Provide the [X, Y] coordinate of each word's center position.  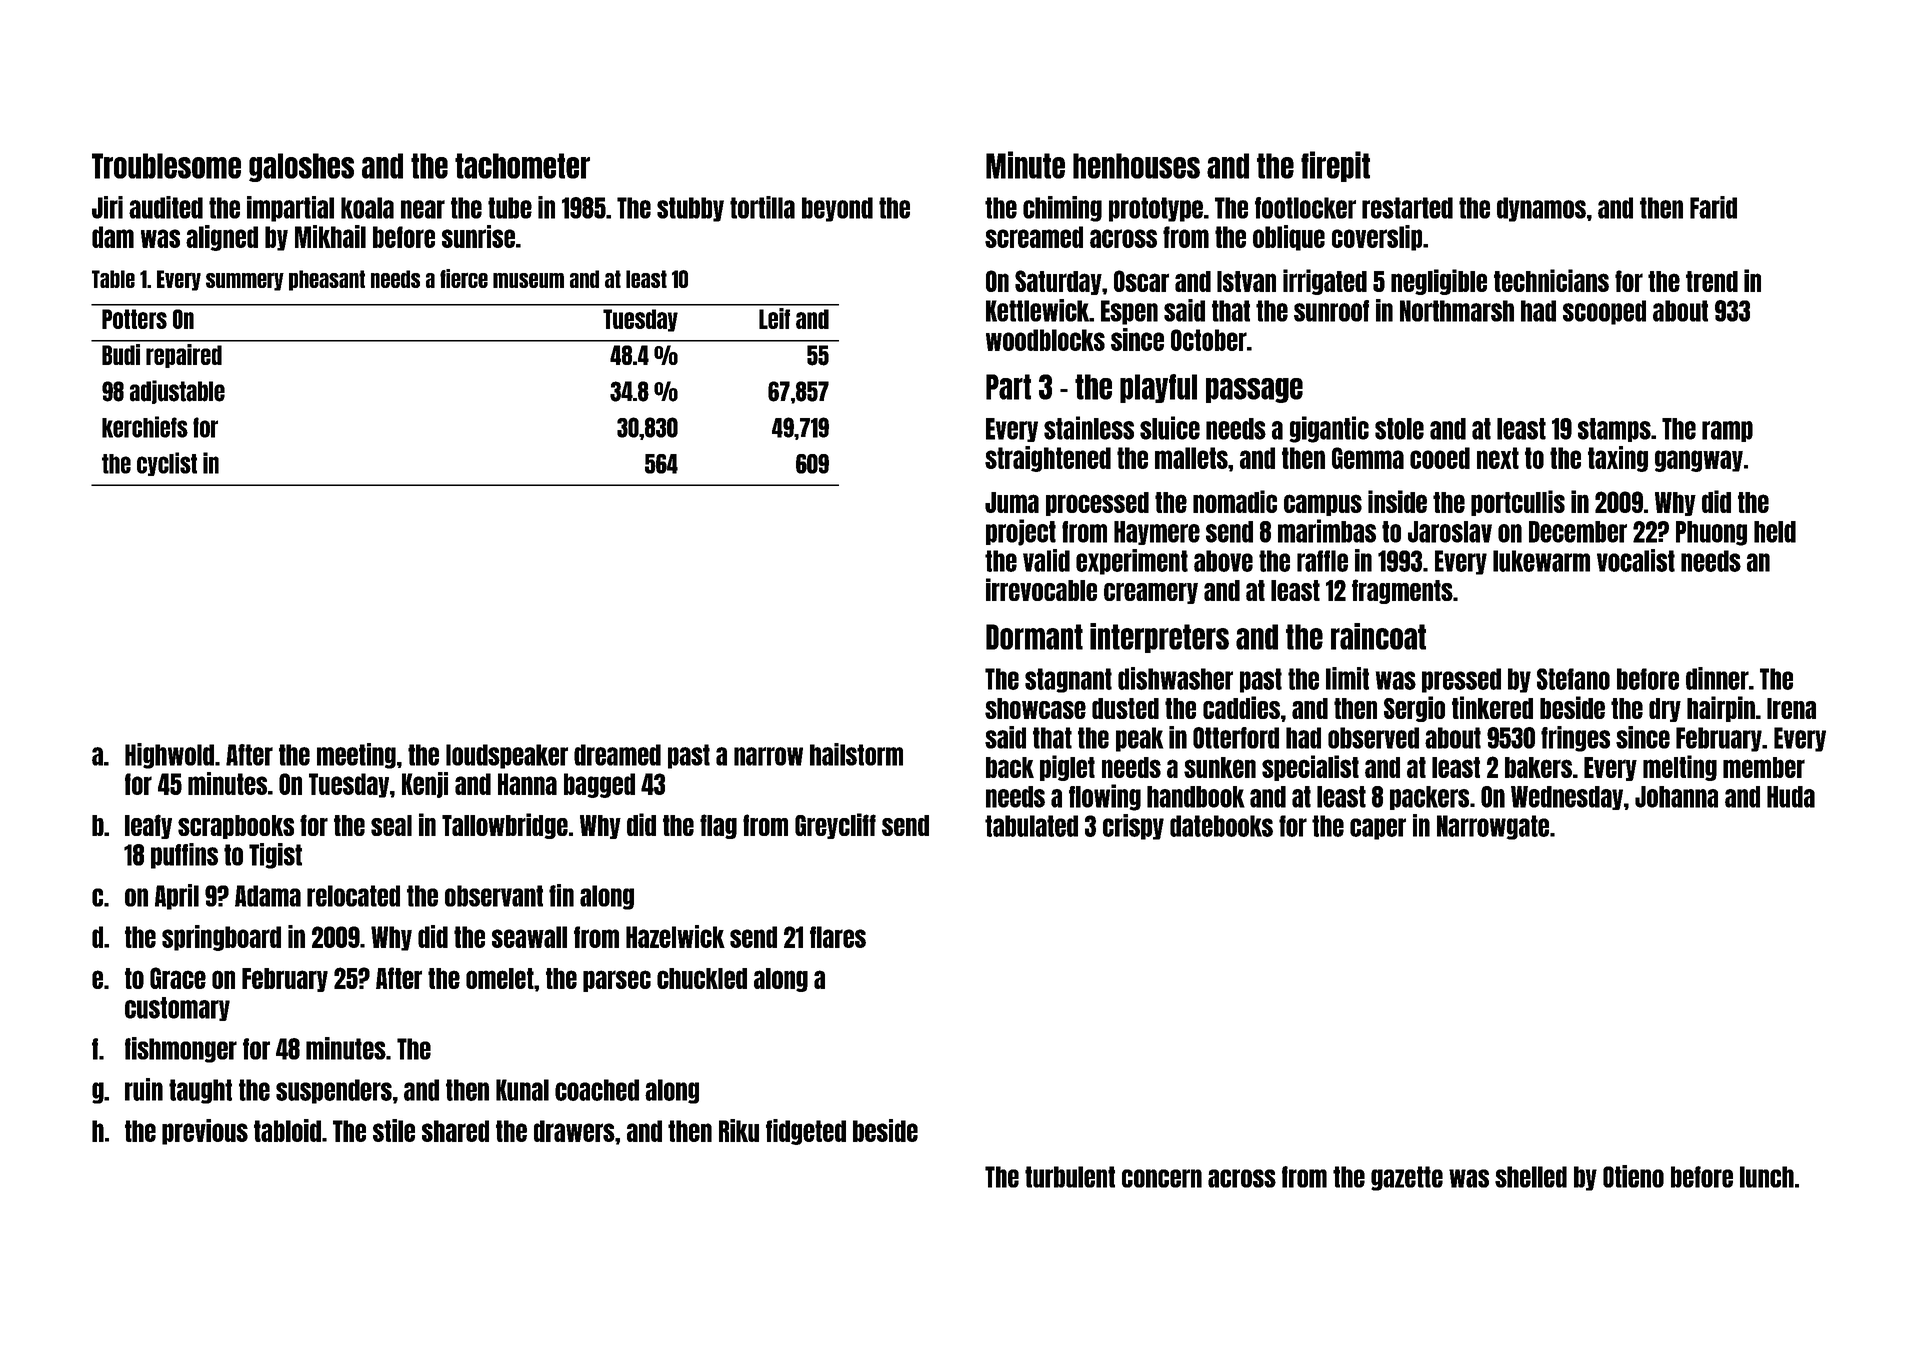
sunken [1220, 767]
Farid [1713, 207]
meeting [356, 756]
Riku [739, 1130]
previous [205, 1132]
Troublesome [166, 166]
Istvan [1246, 281]
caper [1378, 829]
